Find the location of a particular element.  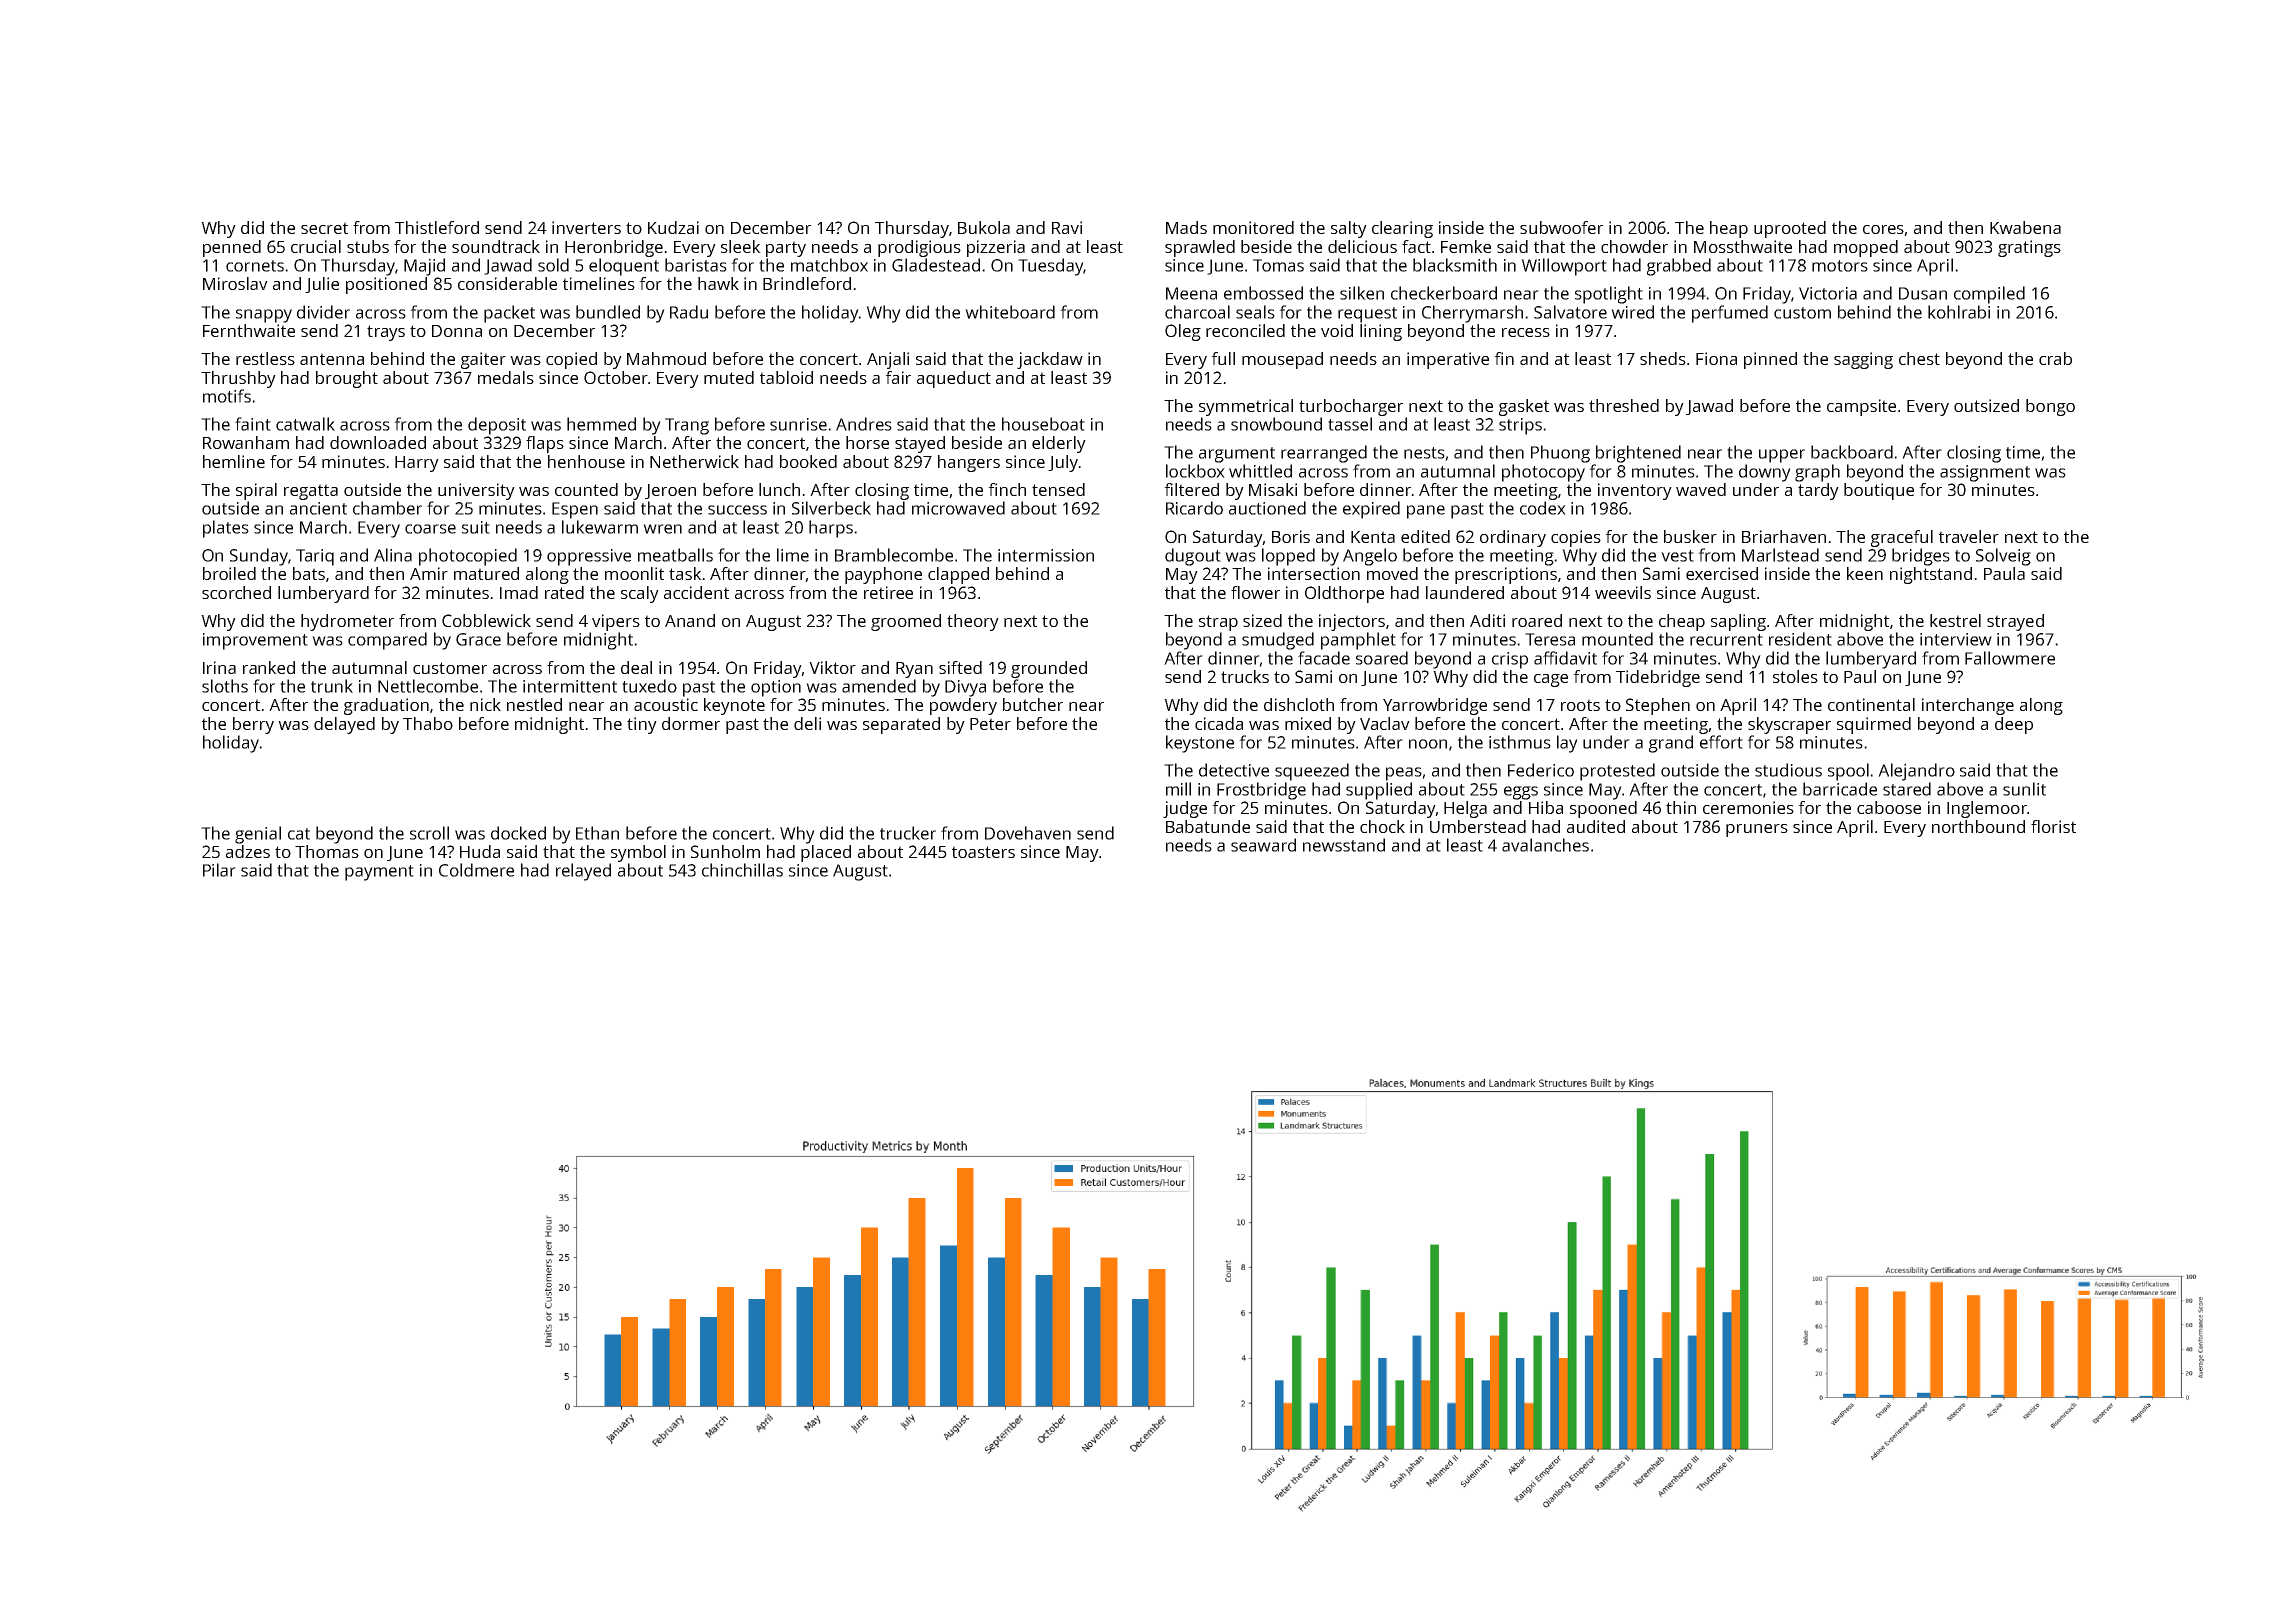

uprooted is located at coordinates (1790, 229).
